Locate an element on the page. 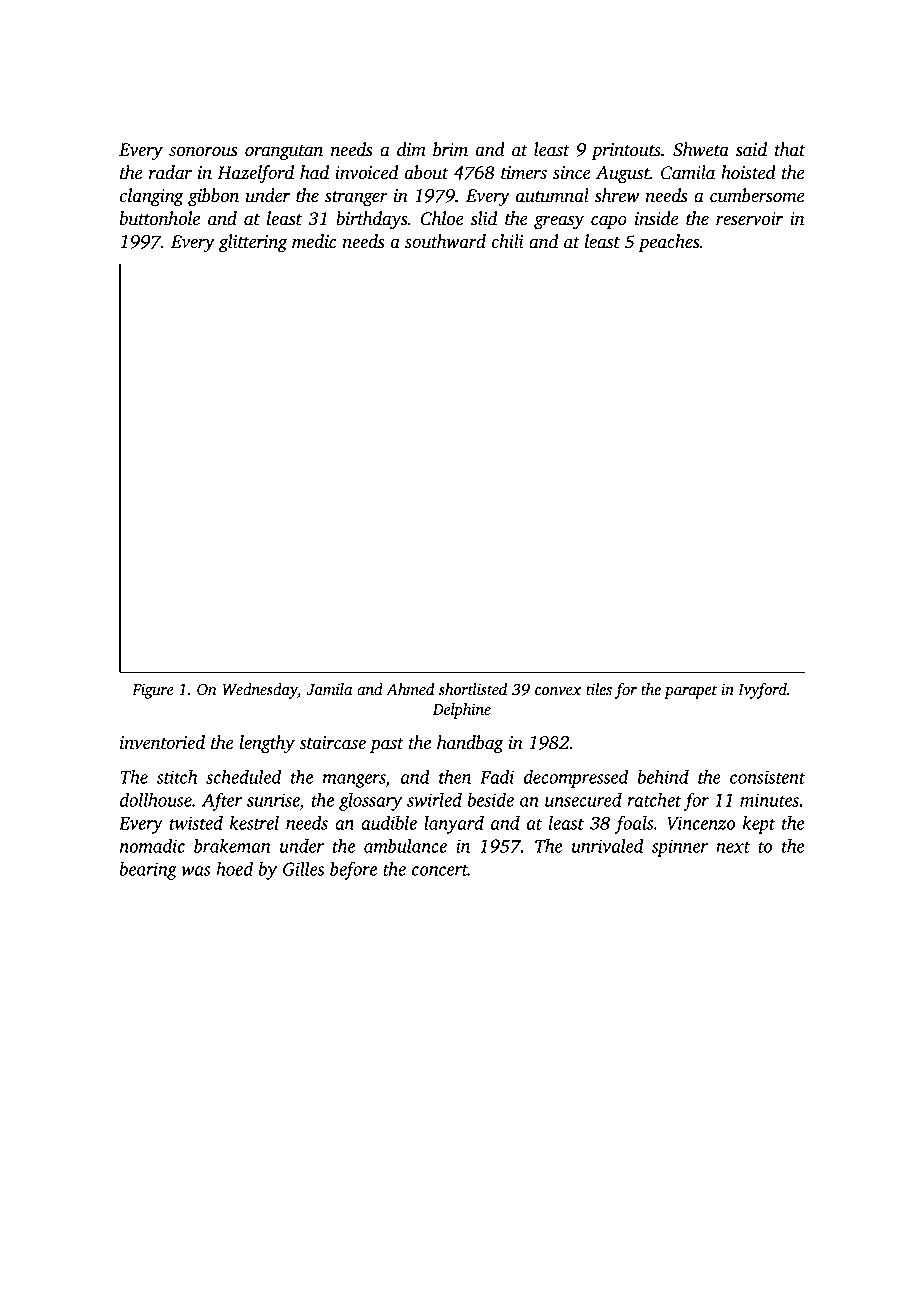  inventoried is located at coordinates (162, 742).
